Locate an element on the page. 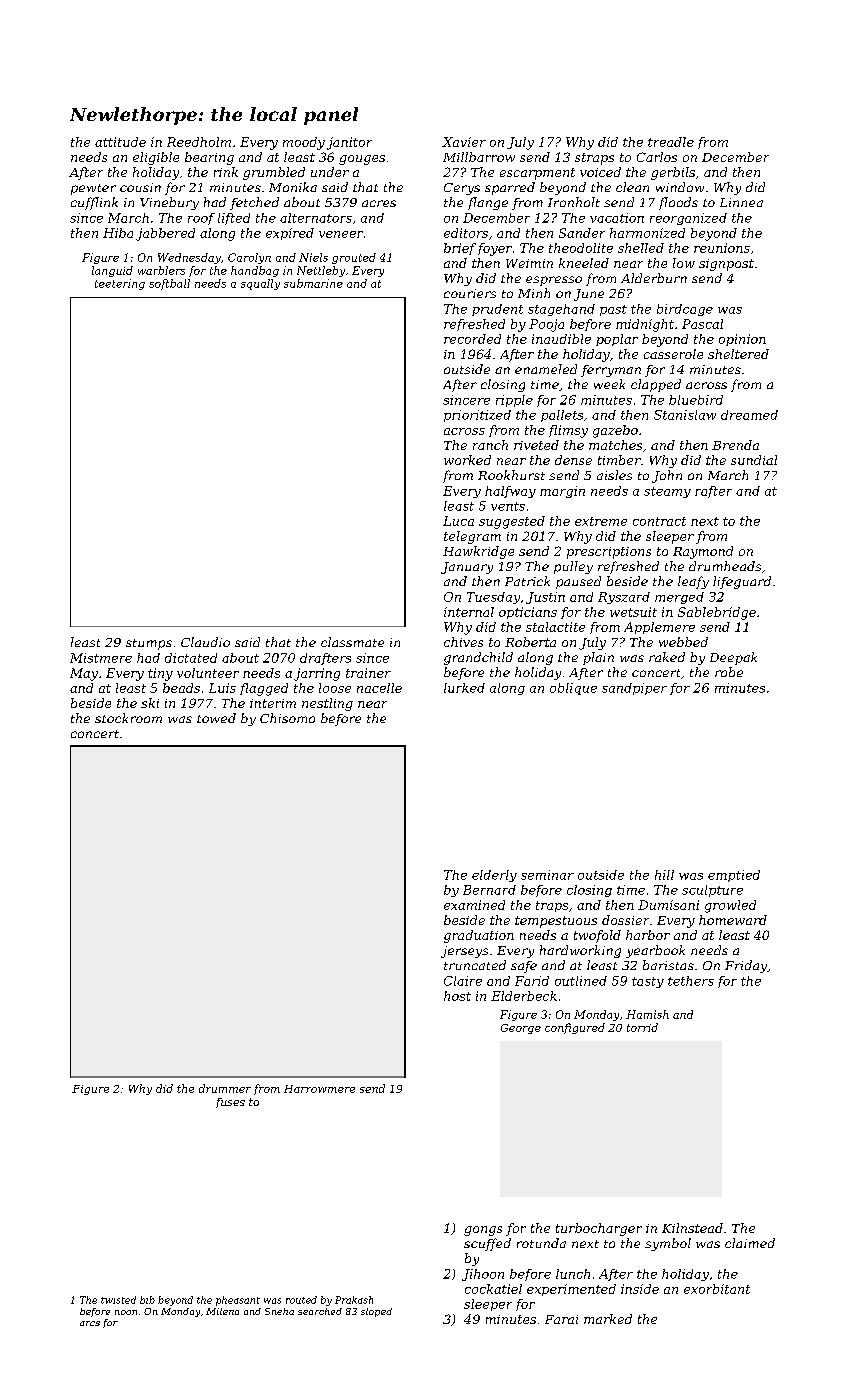 Image resolution: width=849 pixels, height=1400 pixels. twisted is located at coordinates (118, 1300).
